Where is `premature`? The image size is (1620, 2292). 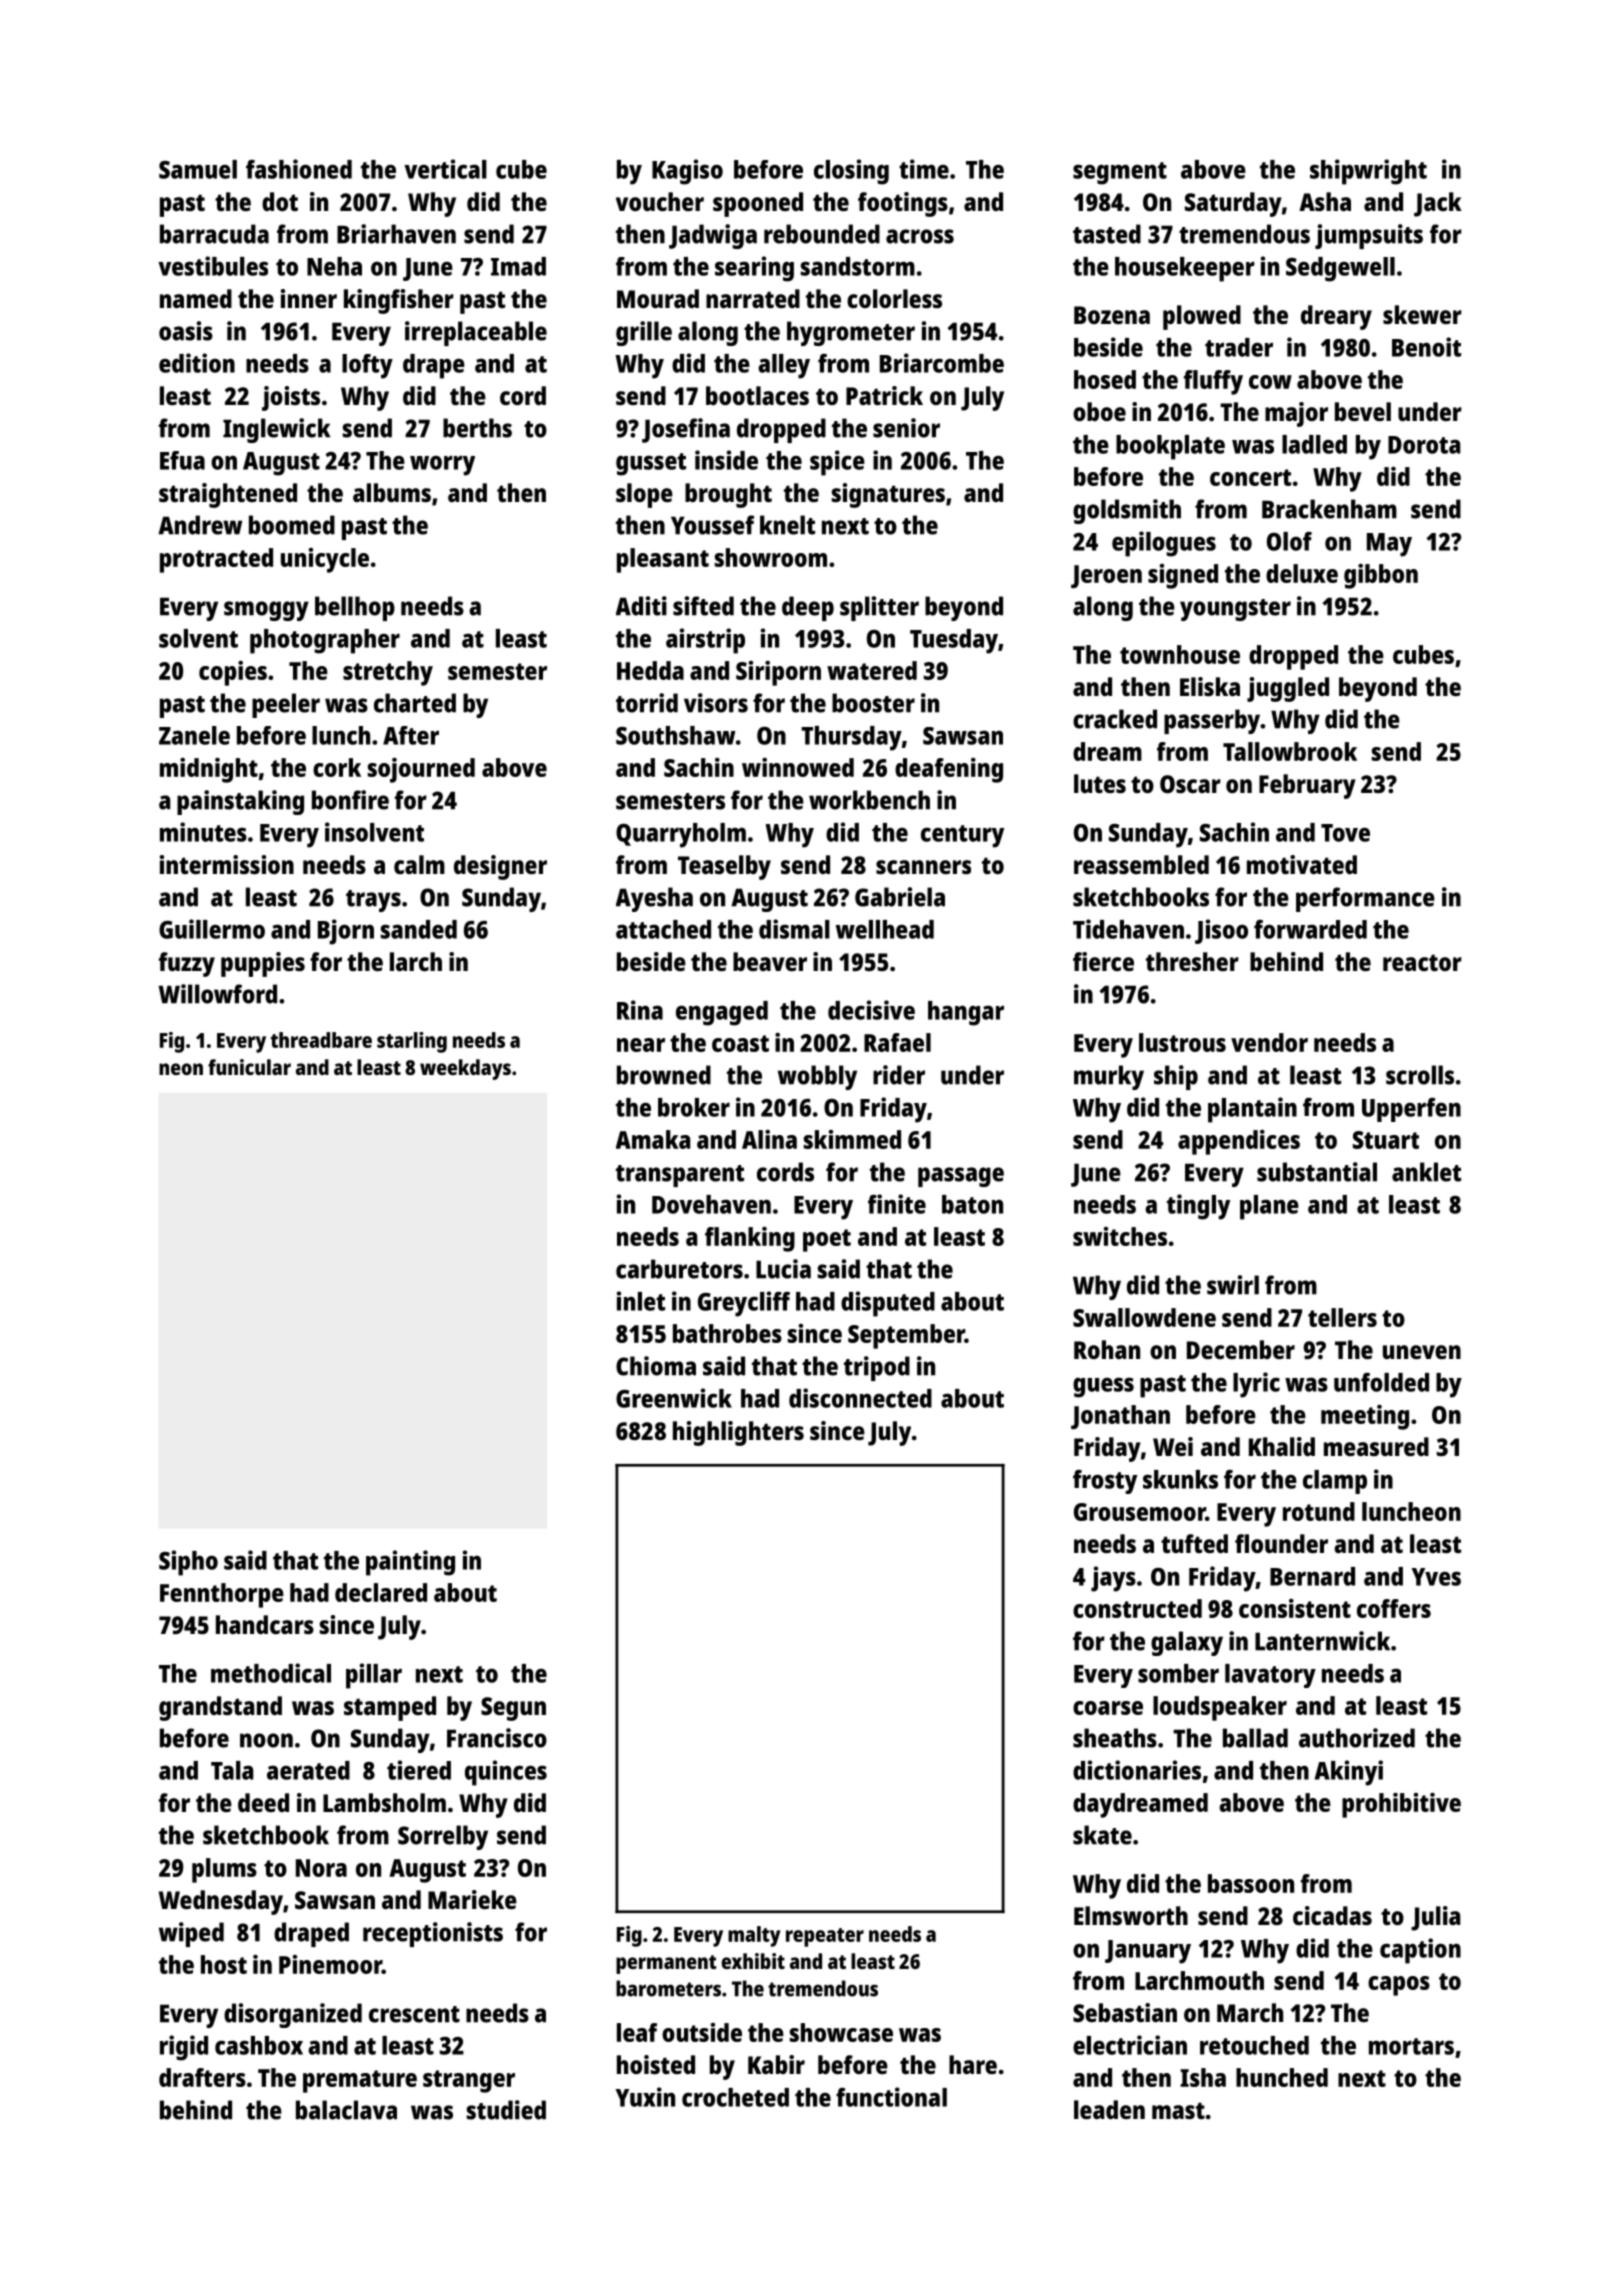
premature is located at coordinates (360, 2081).
